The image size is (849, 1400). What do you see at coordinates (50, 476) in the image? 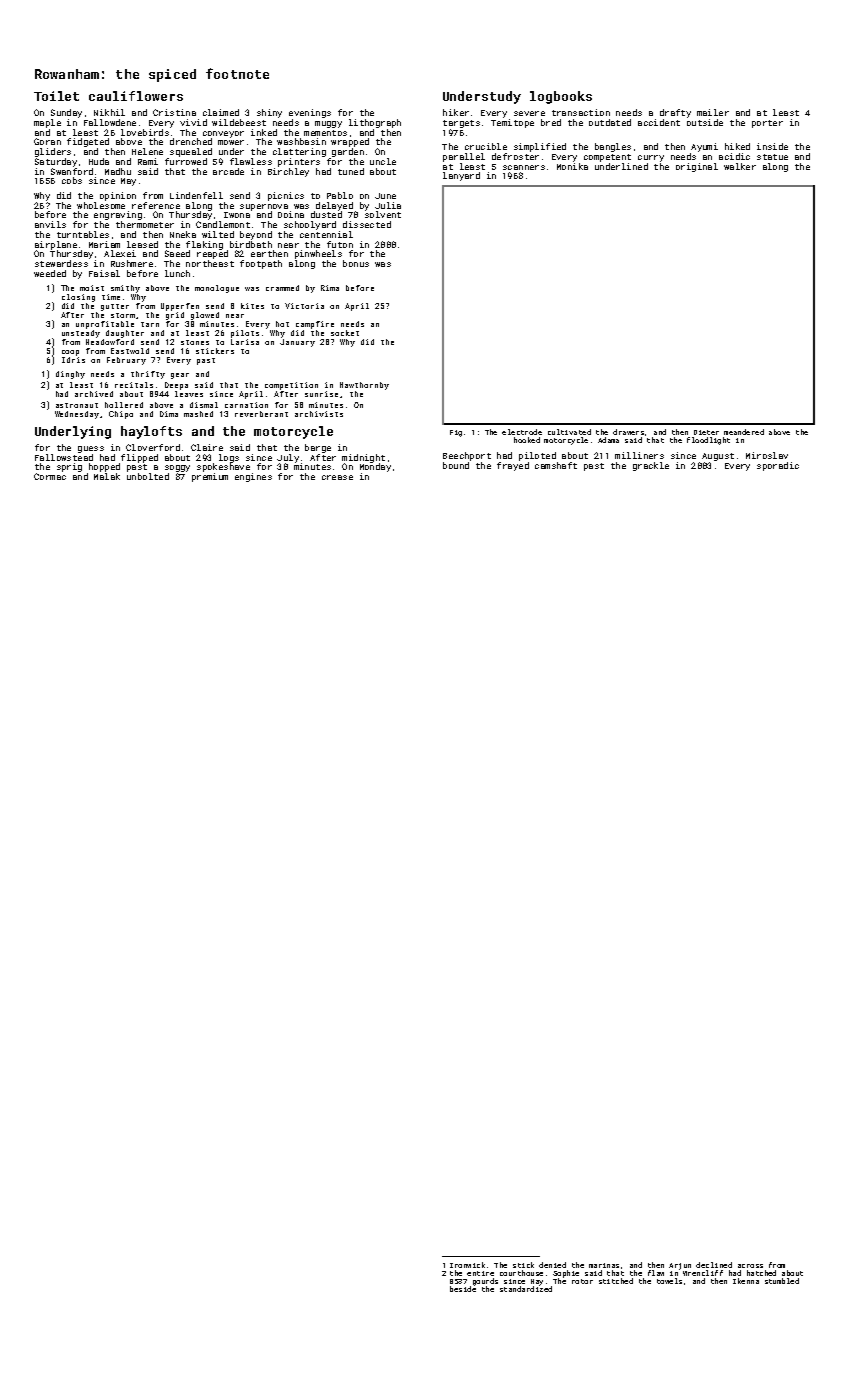
I see `Cormac` at bounding box center [50, 476].
